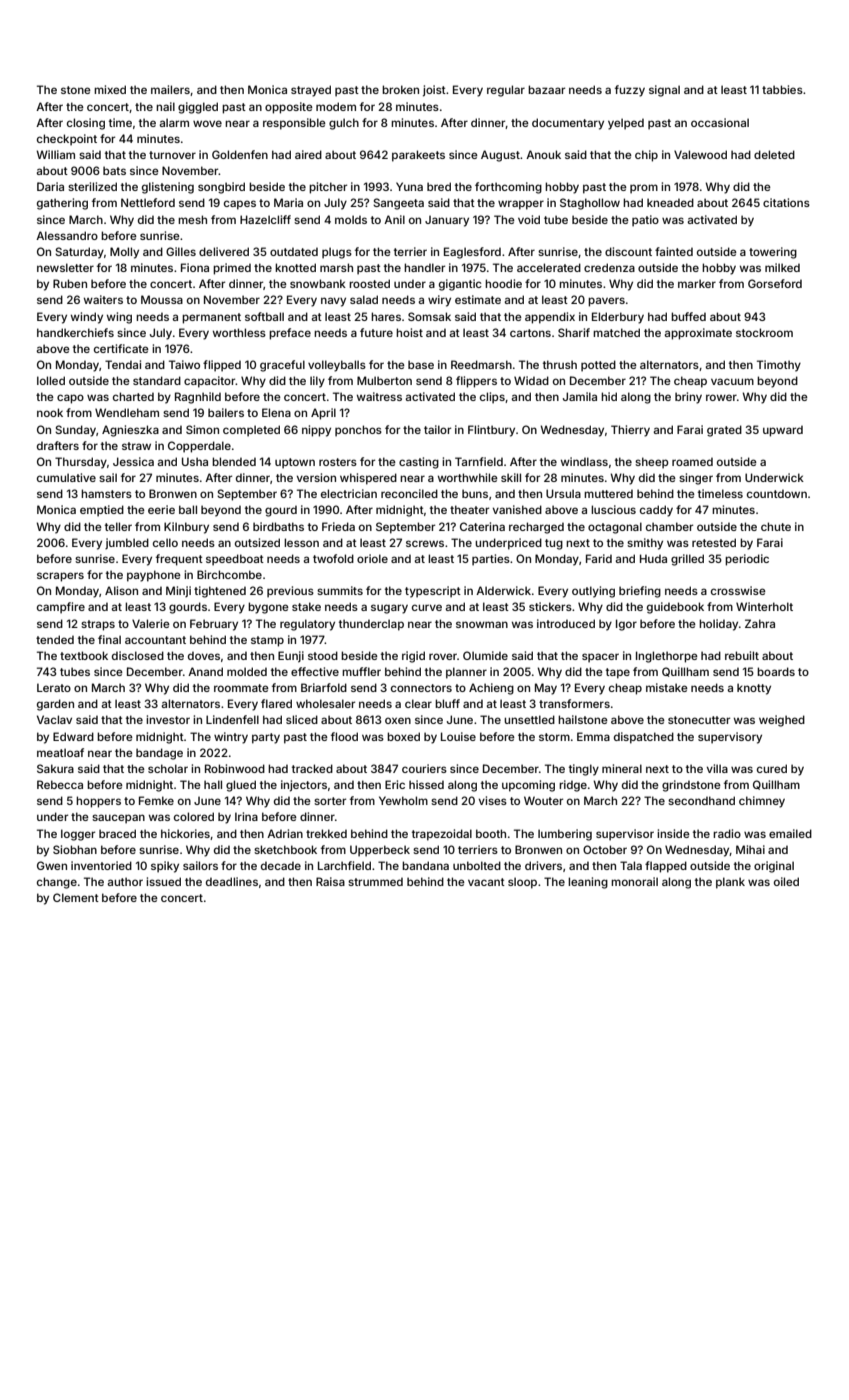  I want to click on Ragnhild, so click(198, 398).
